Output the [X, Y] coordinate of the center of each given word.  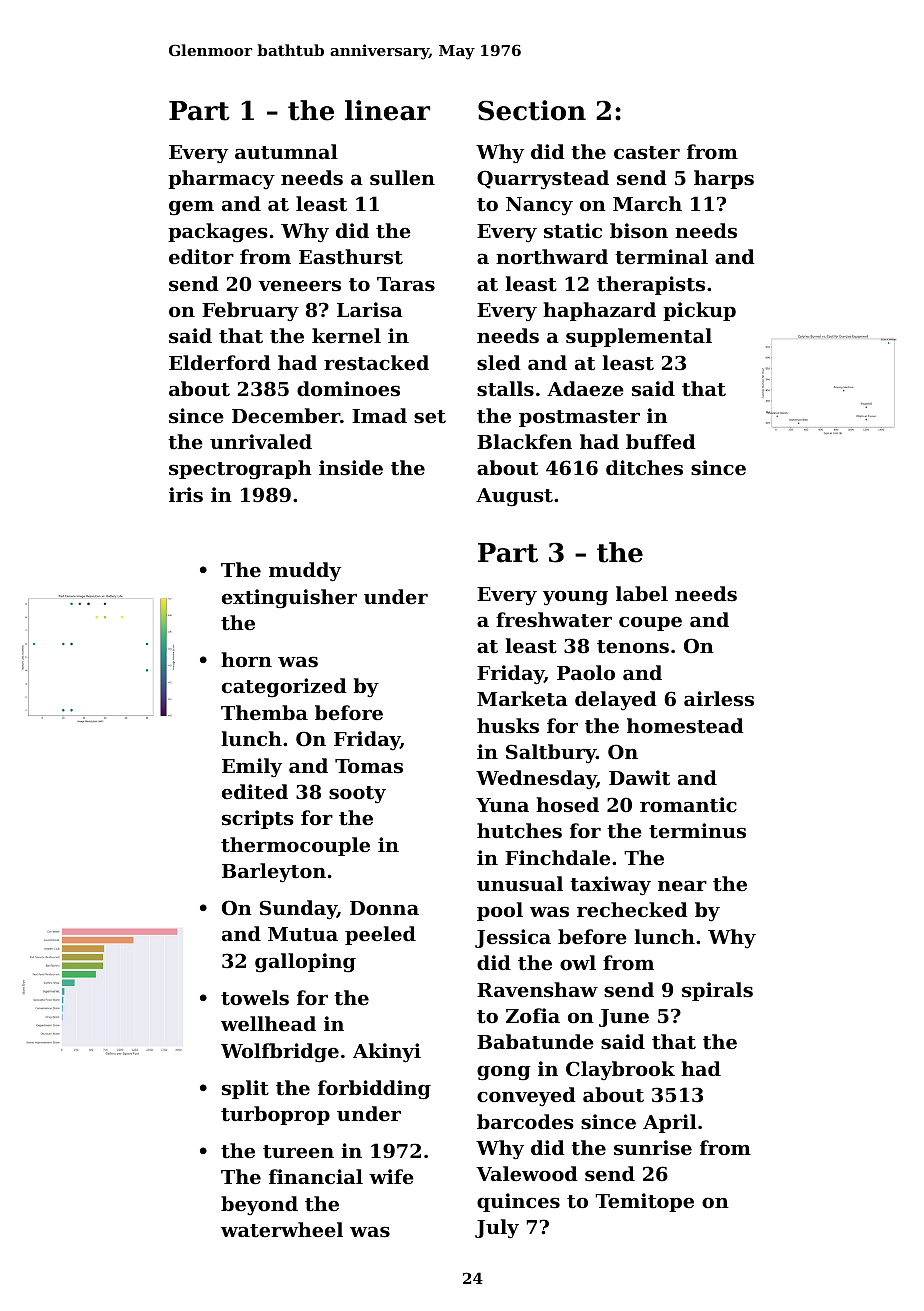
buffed [661, 441]
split [245, 1089]
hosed [567, 804]
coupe [650, 624]
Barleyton [274, 873]
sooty [357, 795]
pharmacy [221, 179]
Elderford [220, 362]
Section [532, 110]
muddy [305, 572]
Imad [379, 415]
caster [647, 153]
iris [186, 494]
